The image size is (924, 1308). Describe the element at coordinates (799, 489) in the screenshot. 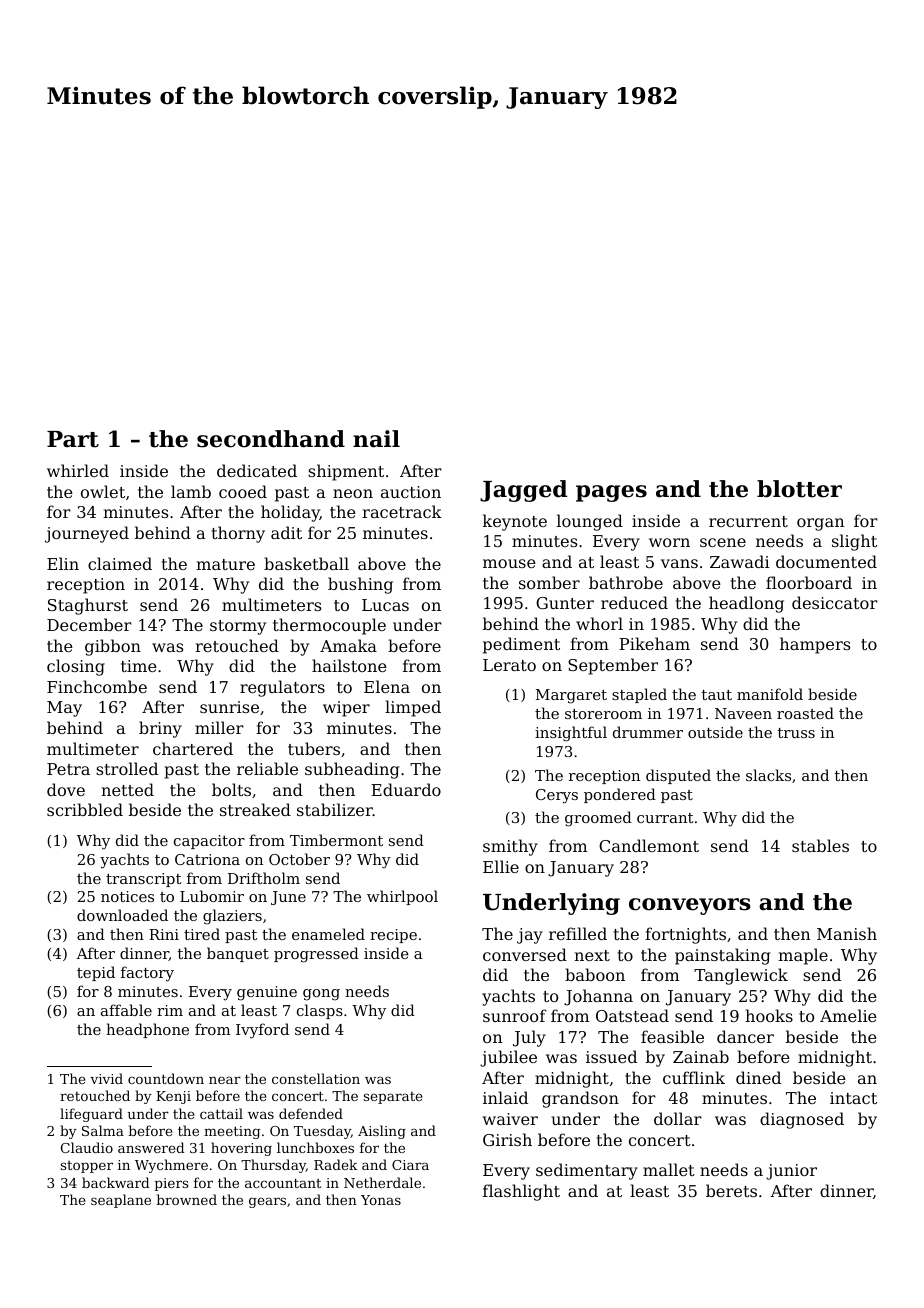

I see `blotter` at that location.
